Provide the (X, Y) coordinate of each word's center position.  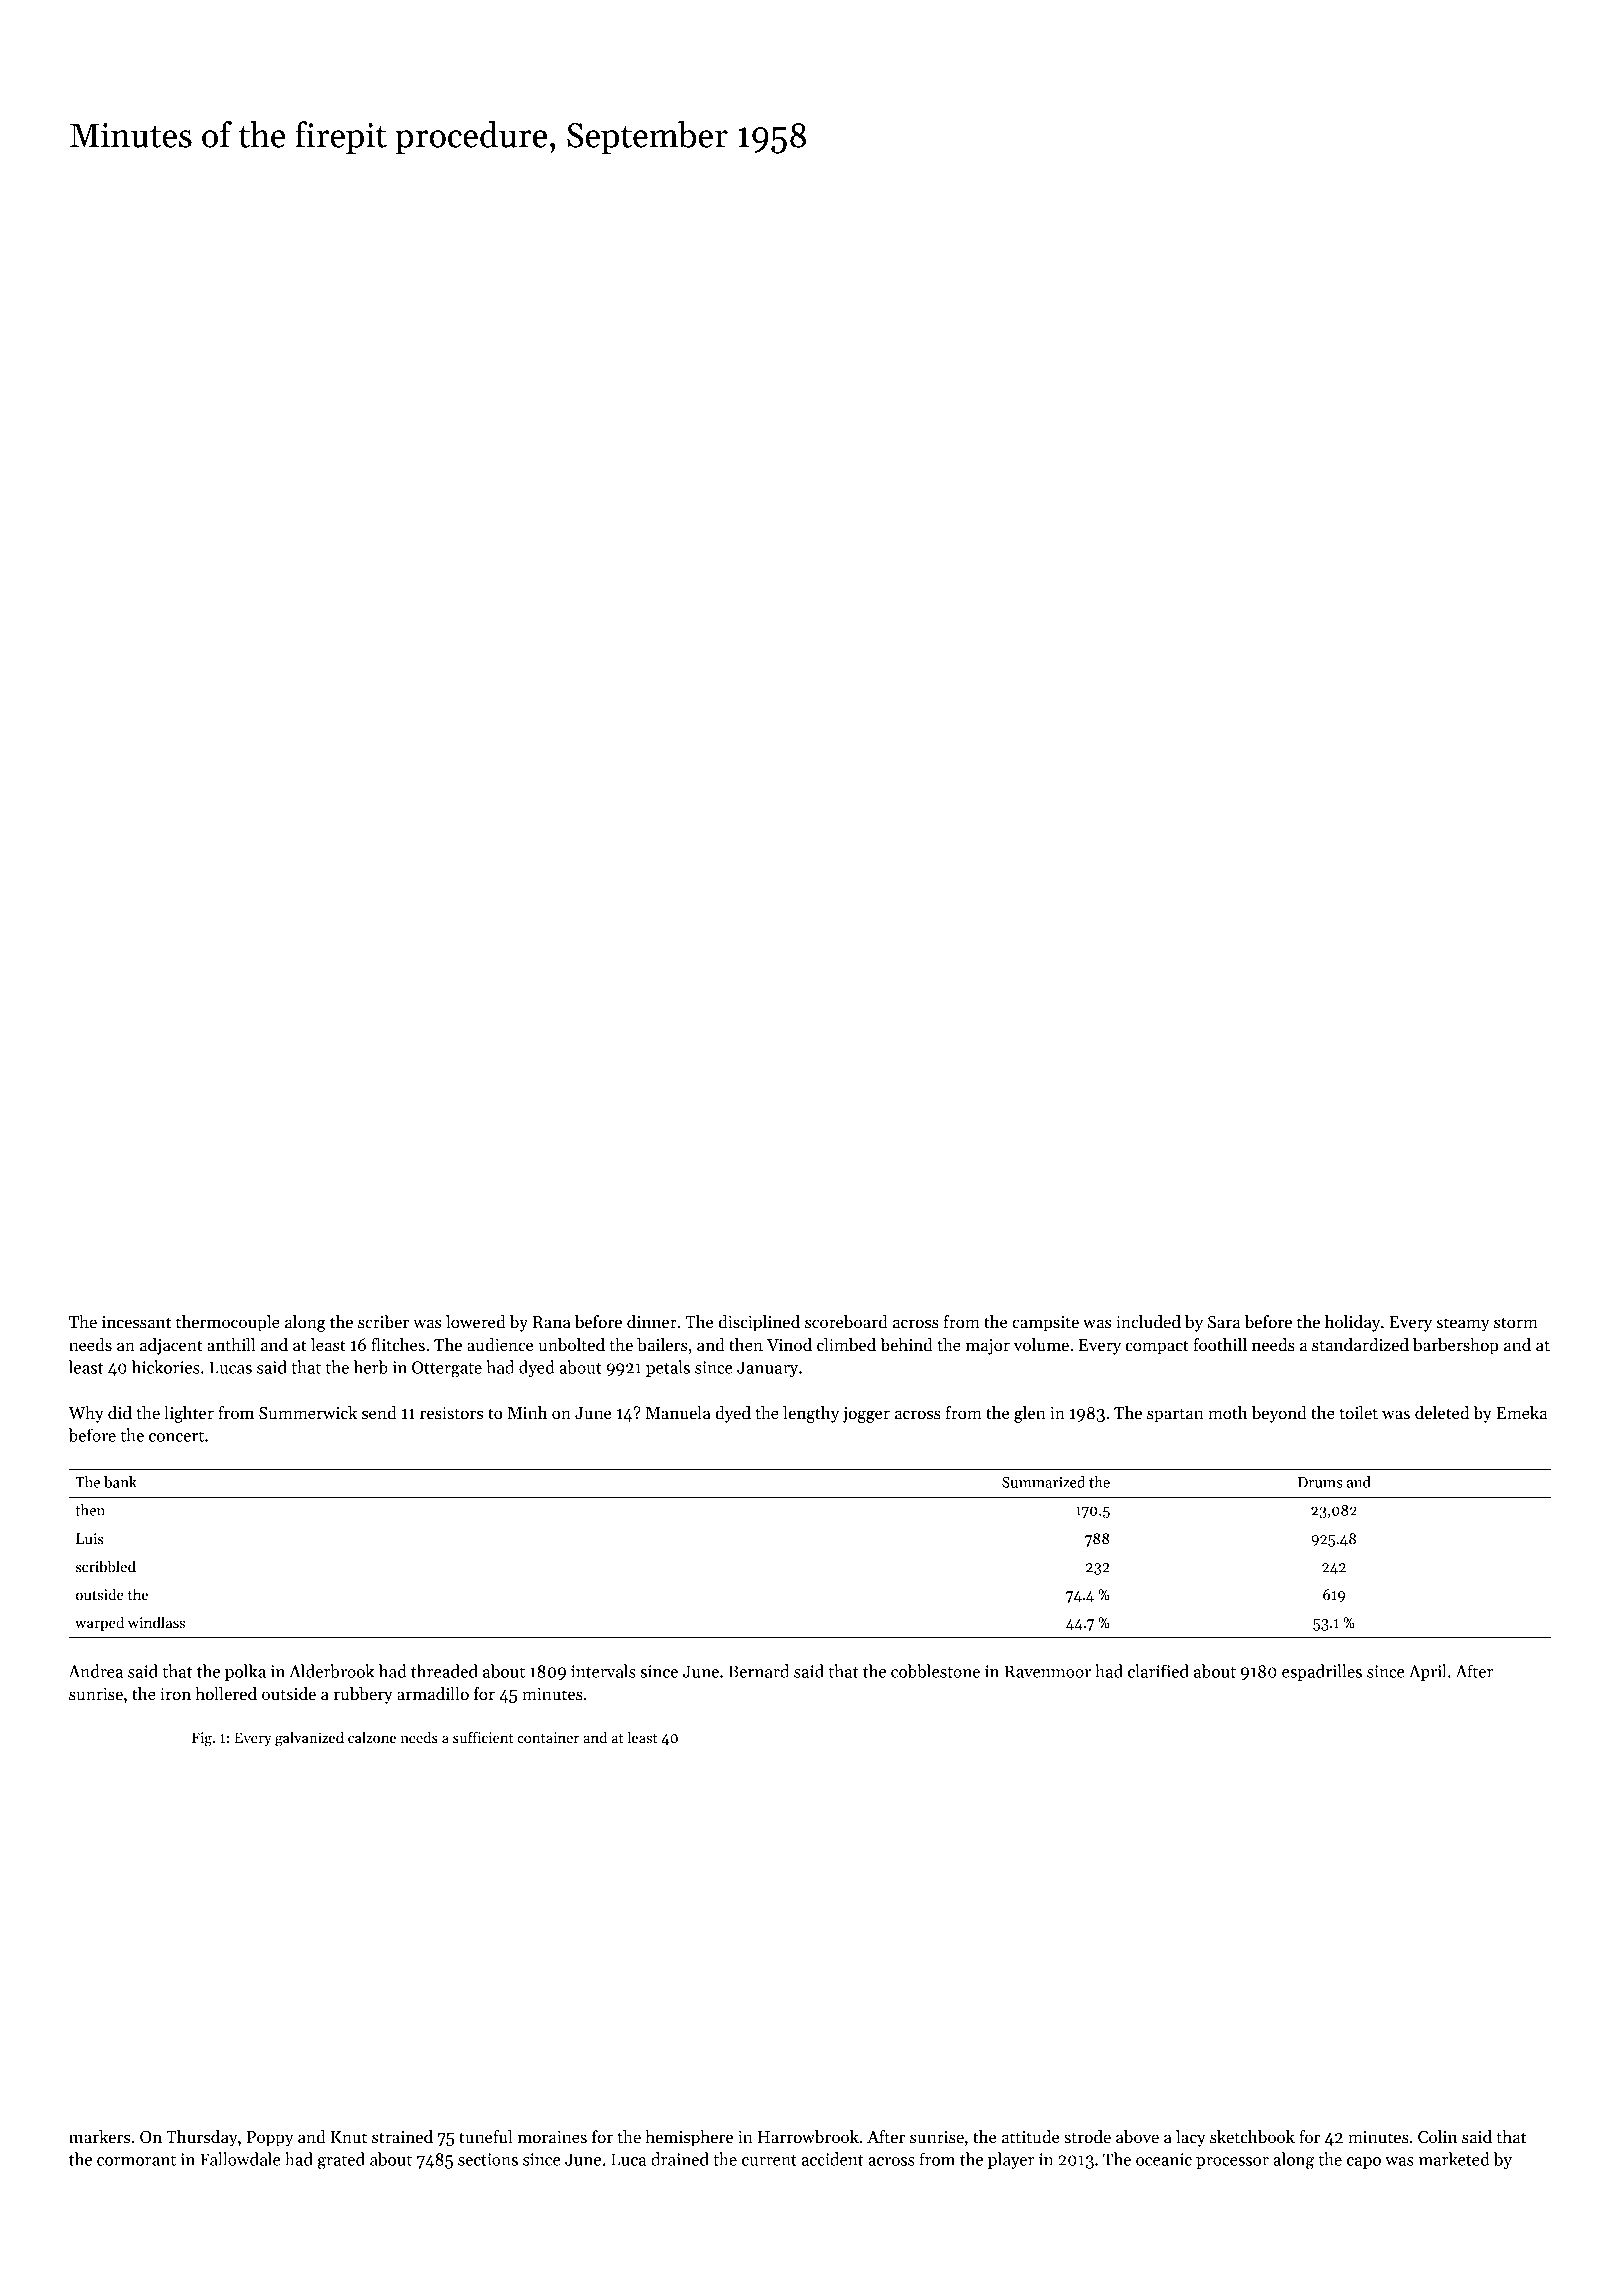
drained (680, 2159)
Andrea (95, 1671)
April (1427, 1672)
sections (488, 2159)
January (767, 1369)
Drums (1320, 1482)
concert (176, 1436)
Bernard (759, 1671)
